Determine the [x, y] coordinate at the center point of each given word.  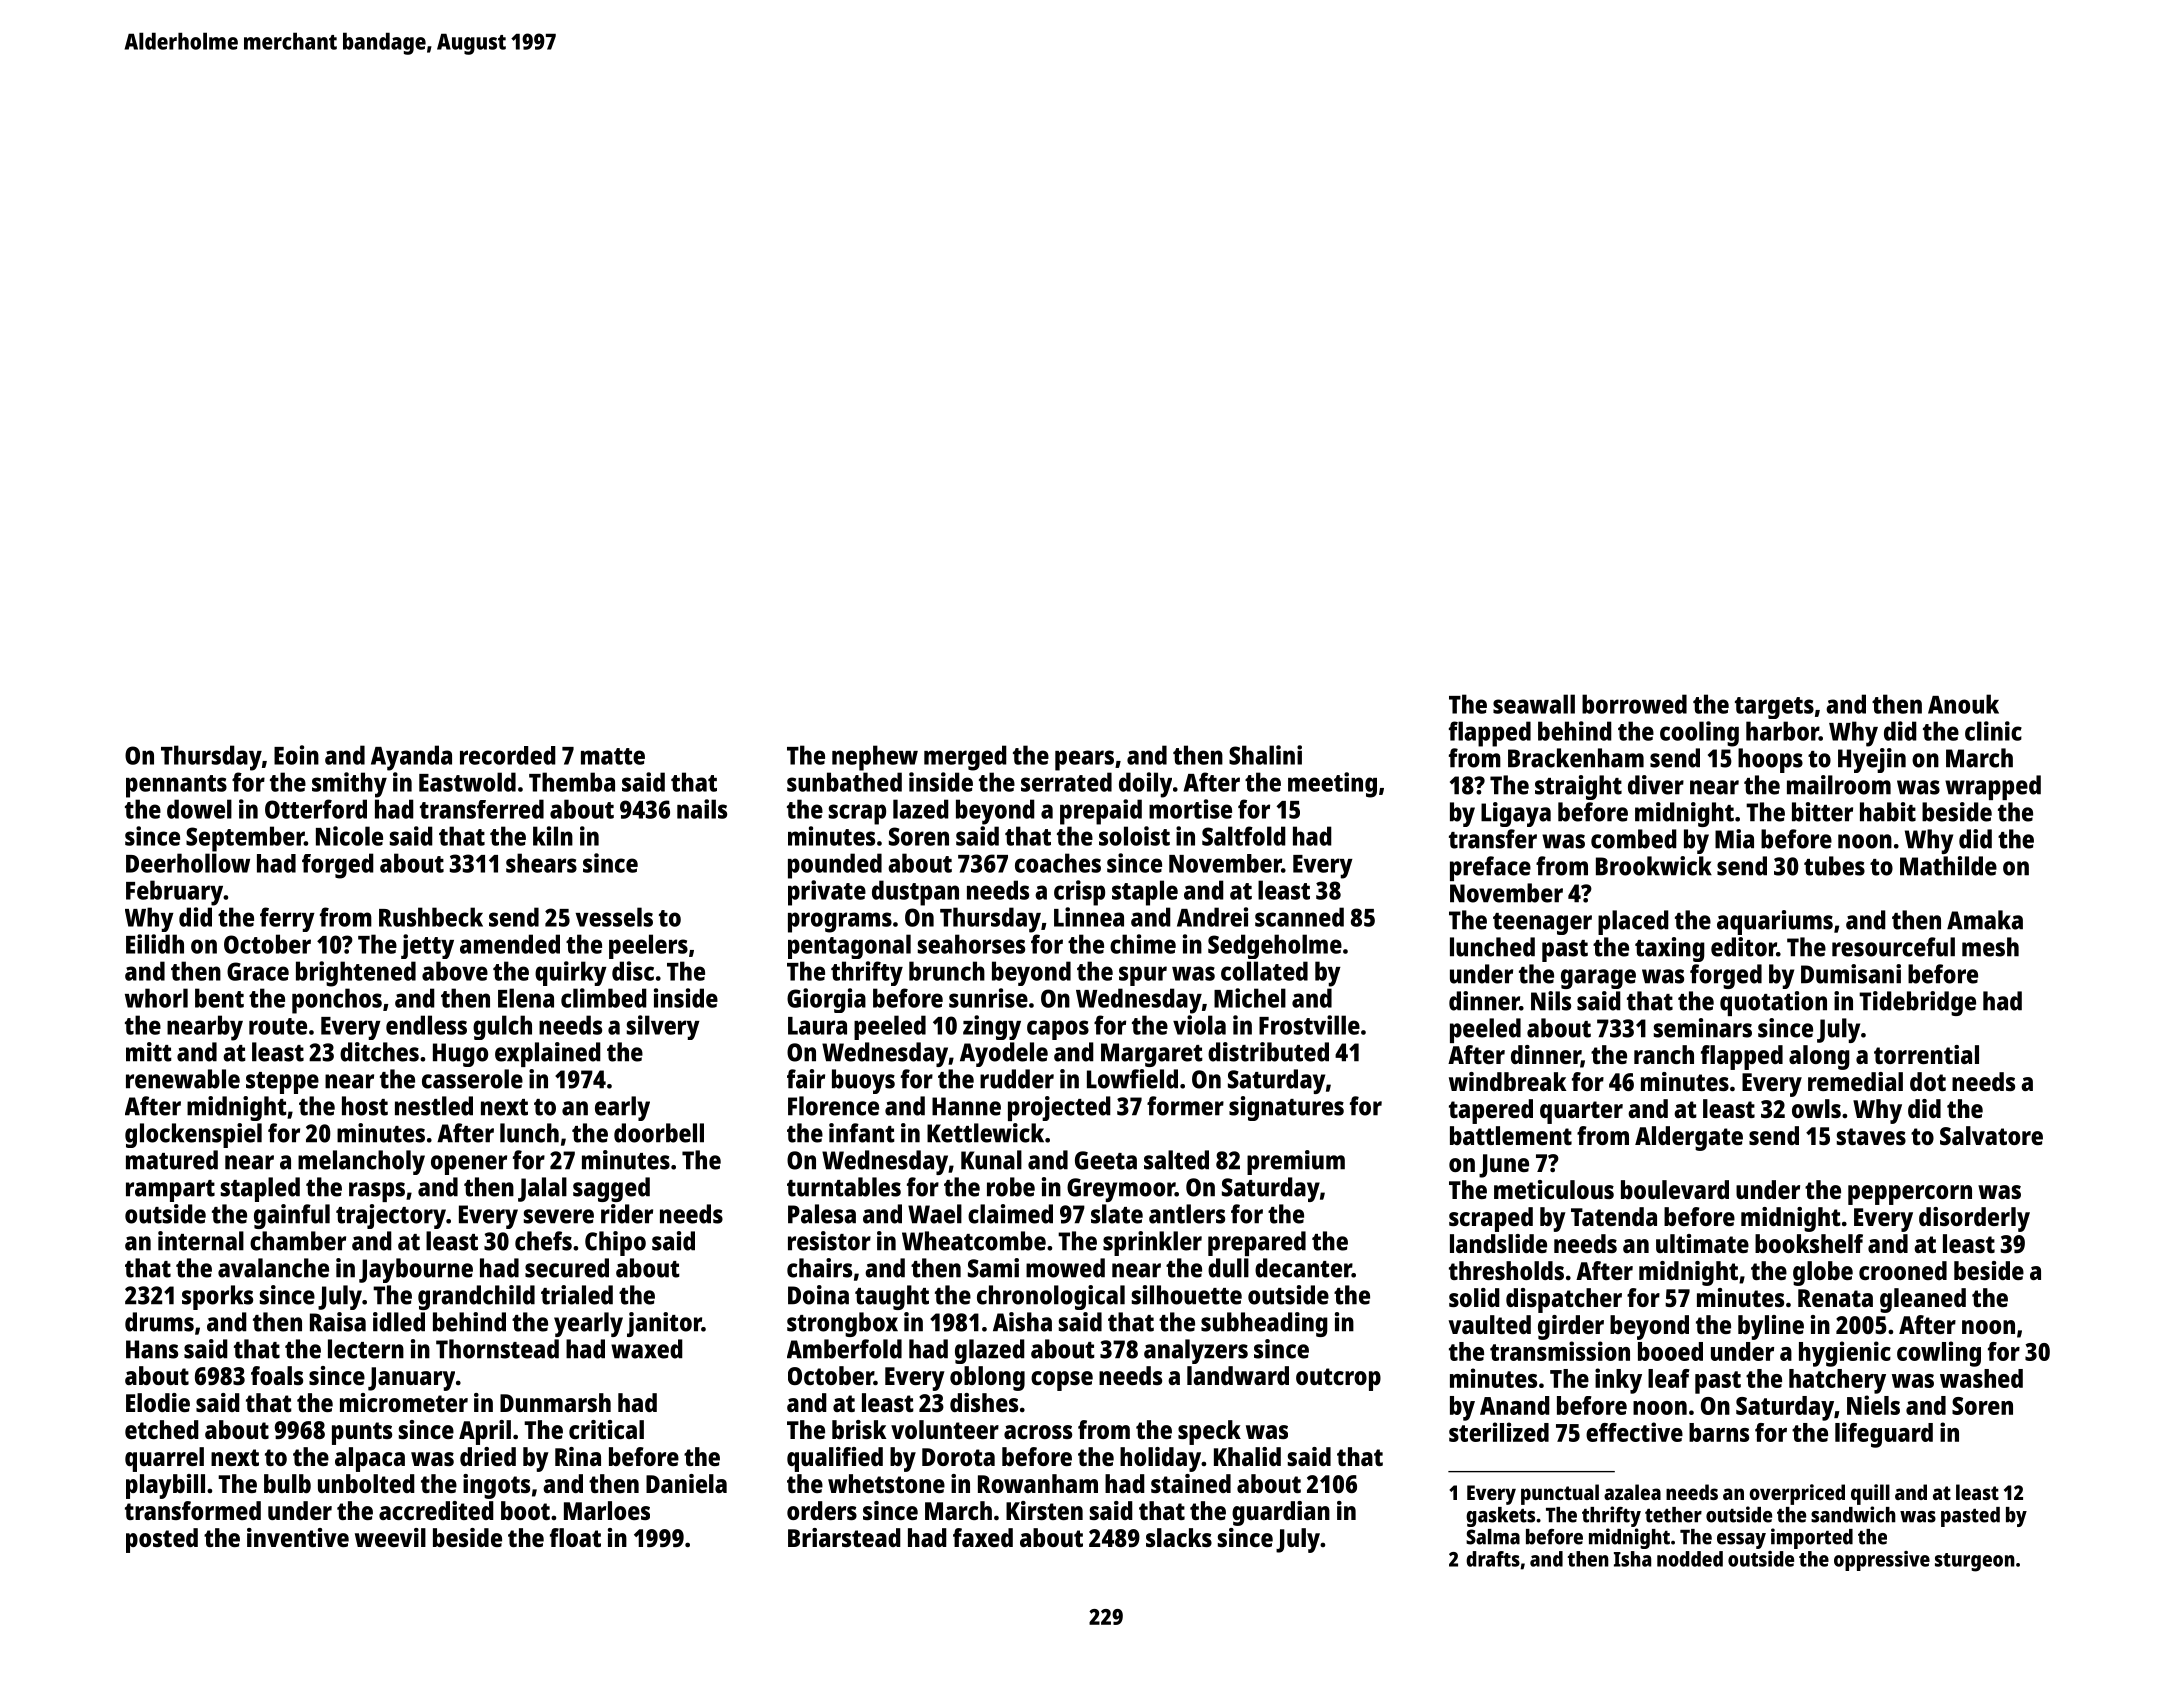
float [575, 1537]
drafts [1493, 1559]
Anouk [1963, 704]
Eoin [296, 755]
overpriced [1797, 1494]
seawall [1534, 704]
